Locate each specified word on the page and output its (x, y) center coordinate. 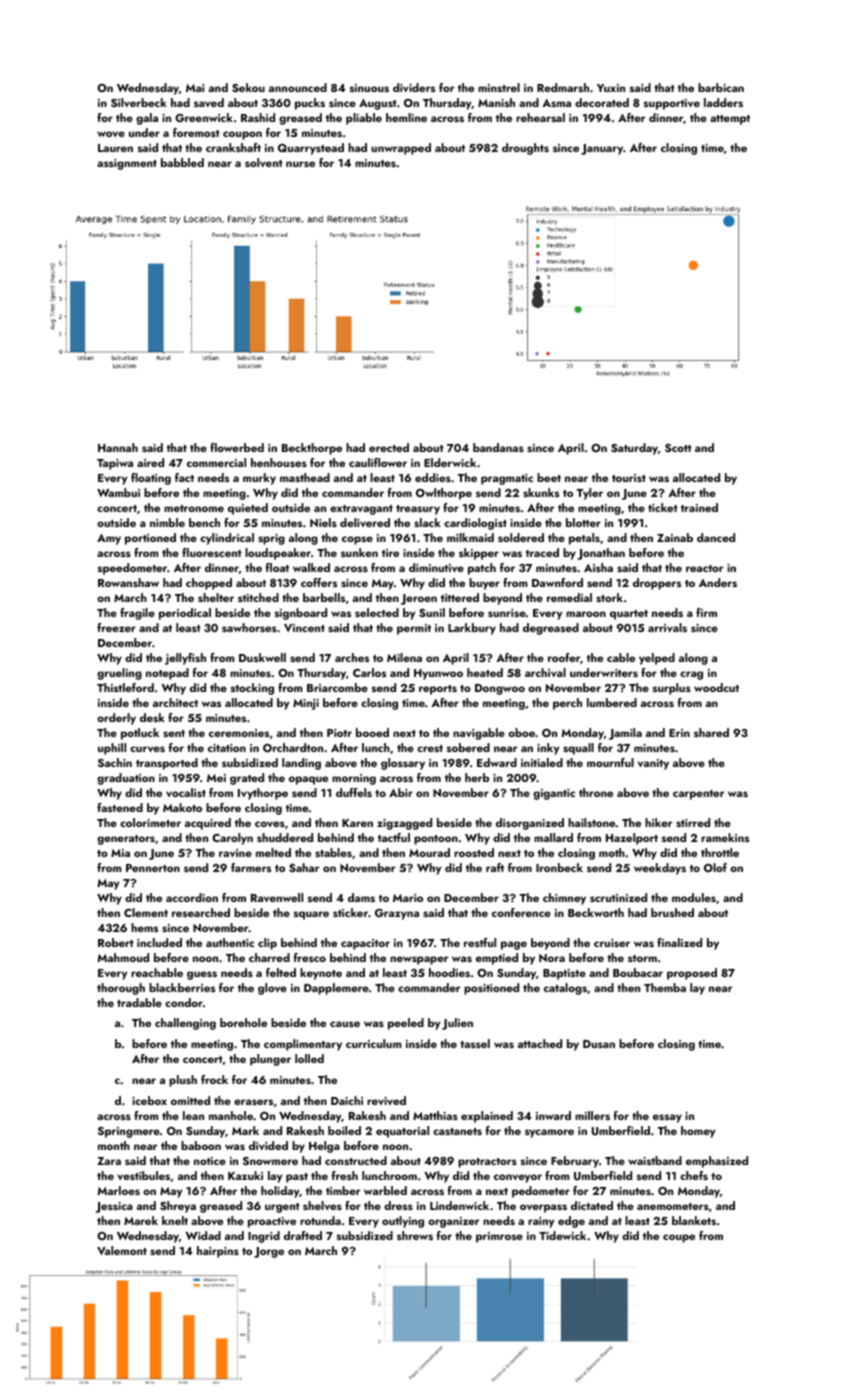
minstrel (499, 87)
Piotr (339, 733)
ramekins (725, 837)
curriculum (373, 1043)
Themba (665, 987)
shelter (216, 597)
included (159, 942)
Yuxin (611, 88)
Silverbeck (139, 102)
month (114, 1145)
